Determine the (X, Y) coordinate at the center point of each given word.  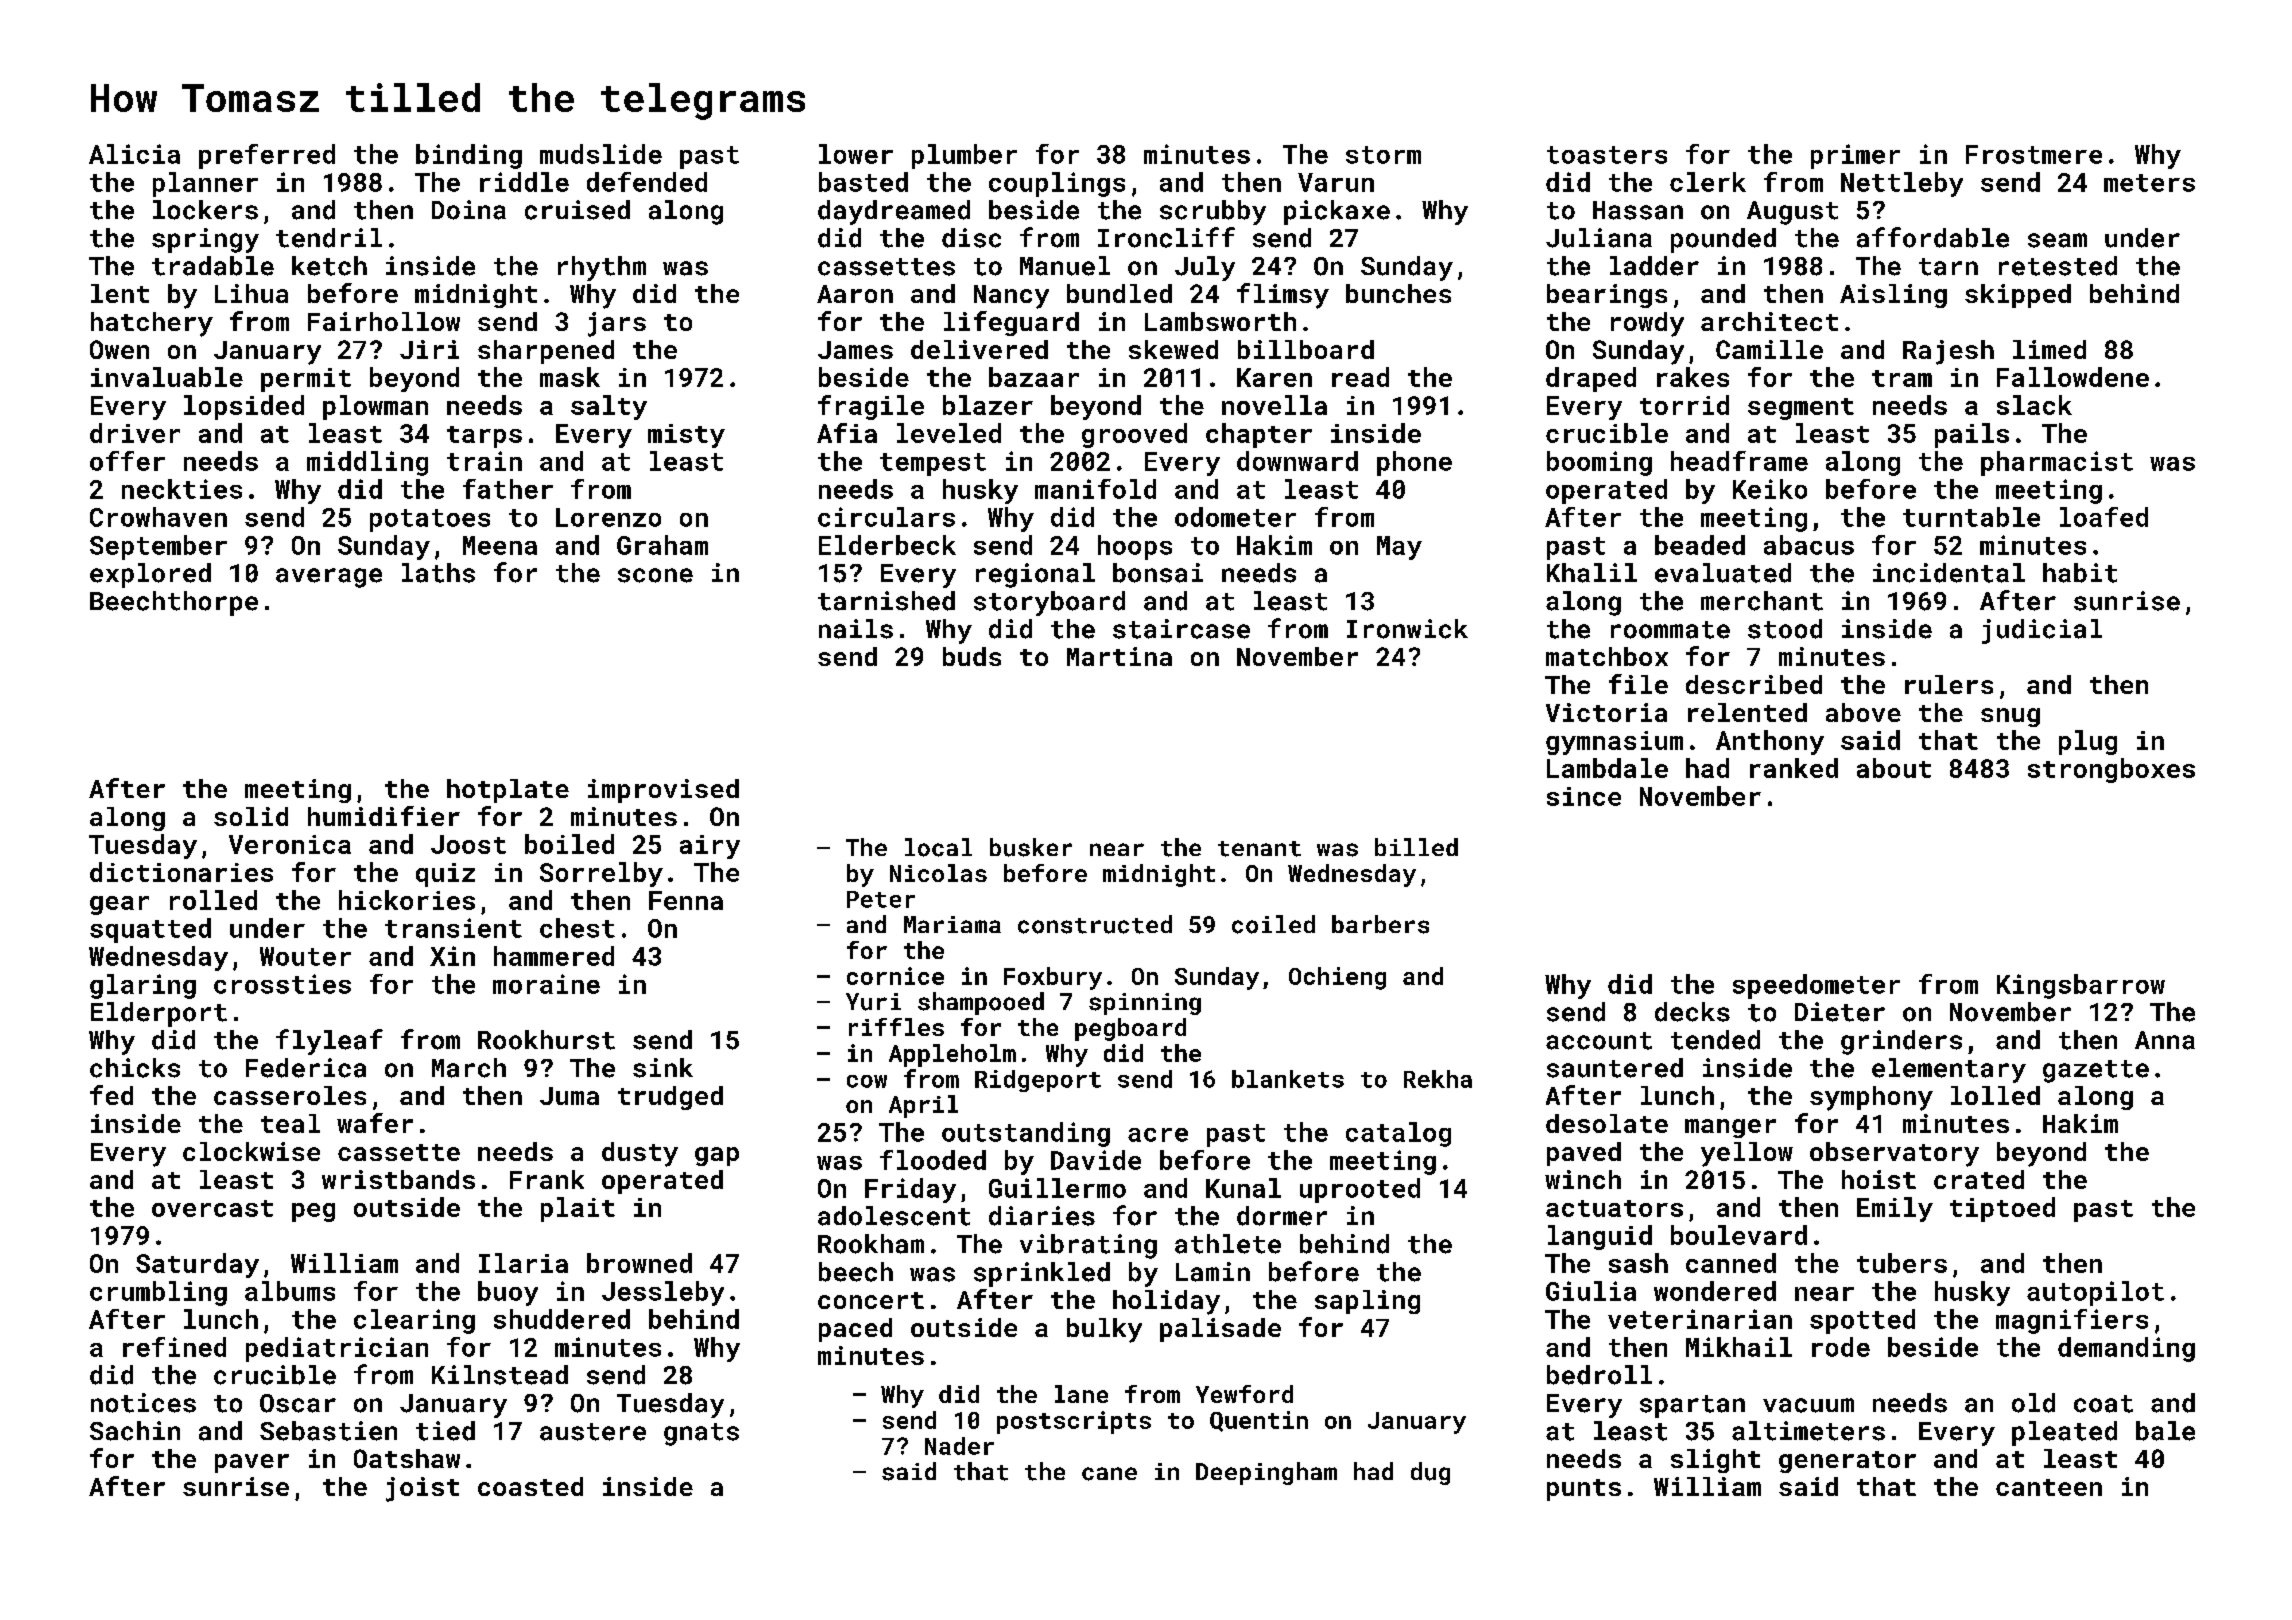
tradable (213, 266)
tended (1715, 1040)
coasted (530, 1486)
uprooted (1360, 1190)
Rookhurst (546, 1040)
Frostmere (2034, 154)
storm (1383, 155)
